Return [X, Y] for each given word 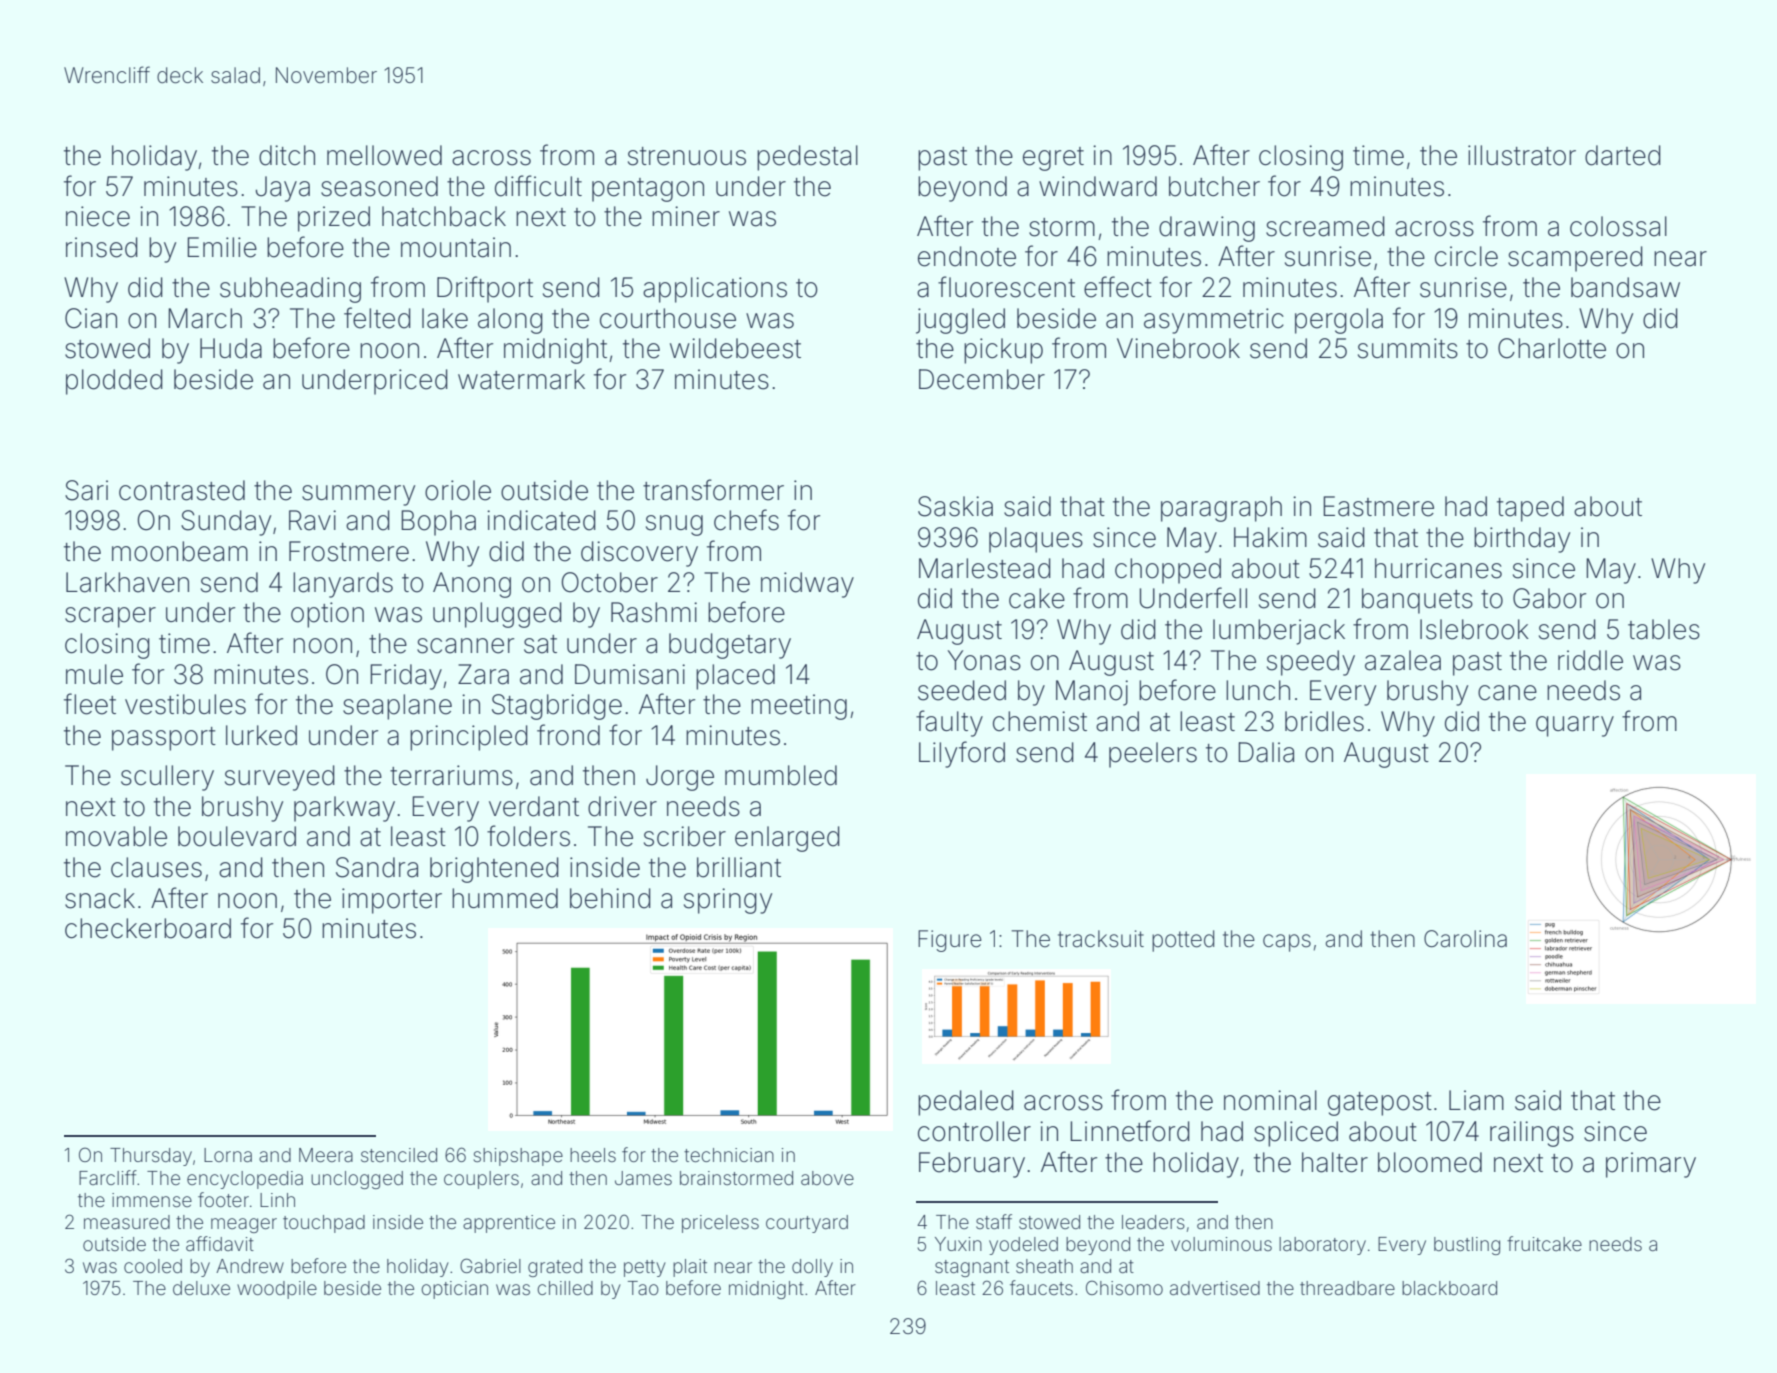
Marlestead [985, 568]
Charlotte [1552, 348]
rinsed [102, 247]
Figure [950, 941]
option [327, 615]
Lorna [228, 1155]
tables [1664, 629]
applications [715, 290]
